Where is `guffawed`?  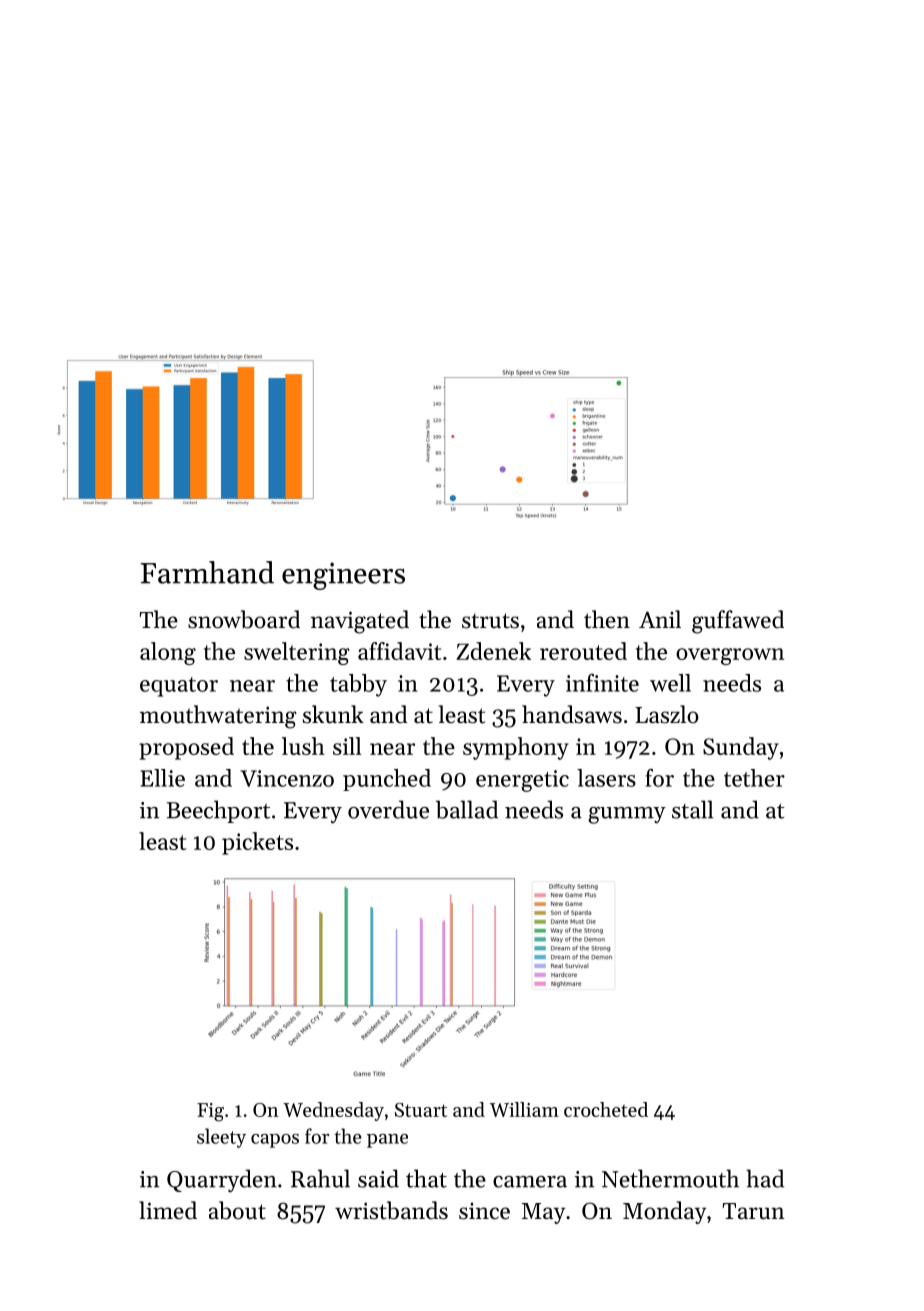
guffawed is located at coordinates (738, 622).
